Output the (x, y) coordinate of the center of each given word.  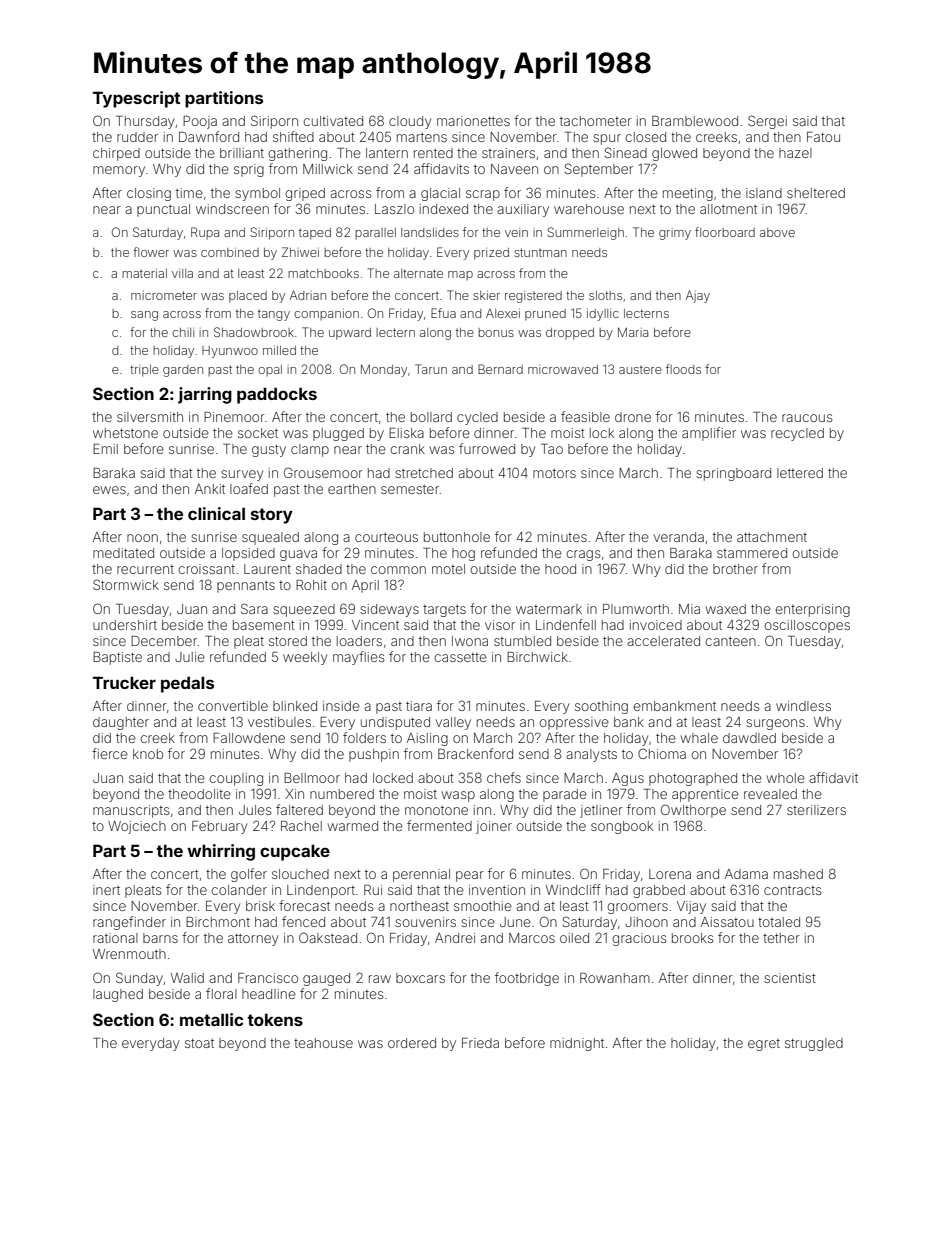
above (777, 232)
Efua (443, 313)
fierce (110, 753)
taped (315, 234)
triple (144, 371)
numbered (342, 794)
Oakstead (328, 937)
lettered (800, 473)
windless (803, 706)
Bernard (500, 369)
